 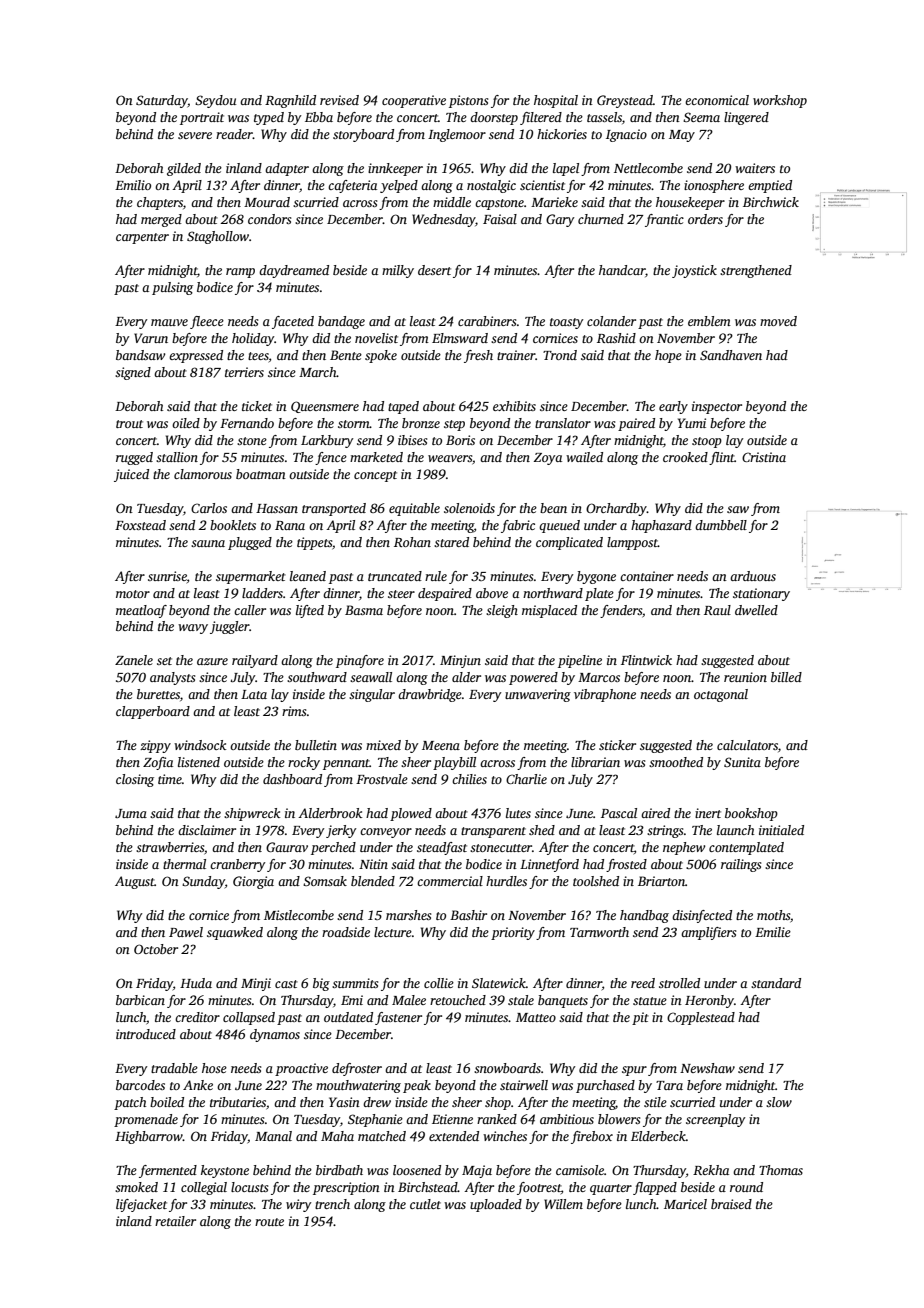 What do you see at coordinates (786, 677) in the screenshot?
I see `billed` at bounding box center [786, 677].
